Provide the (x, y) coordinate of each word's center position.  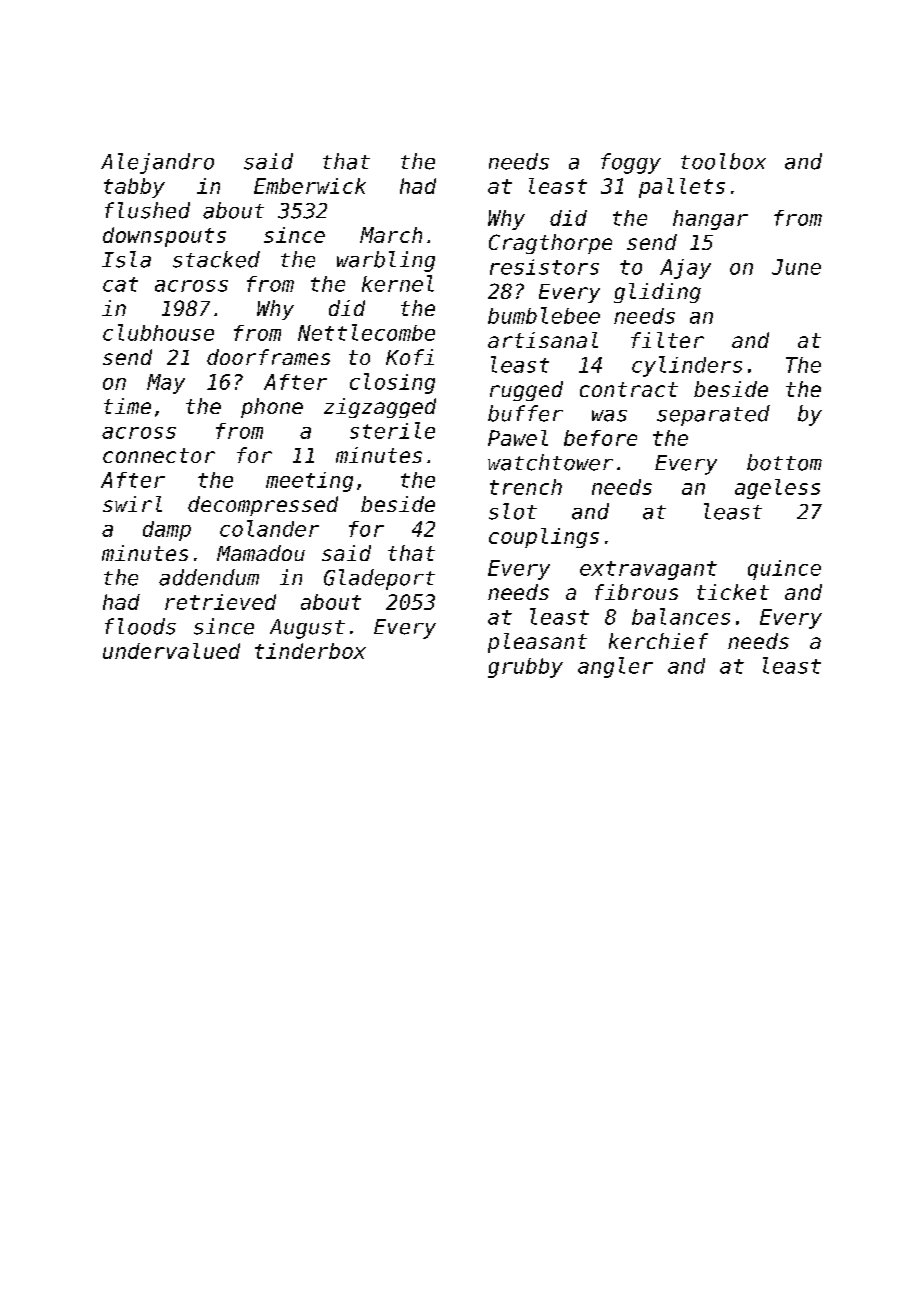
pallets (682, 188)
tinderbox (310, 651)
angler (615, 667)
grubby (525, 668)
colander (269, 528)
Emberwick (310, 186)
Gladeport (379, 579)
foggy (631, 163)
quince (784, 570)
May (166, 384)
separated (713, 415)
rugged (526, 391)
